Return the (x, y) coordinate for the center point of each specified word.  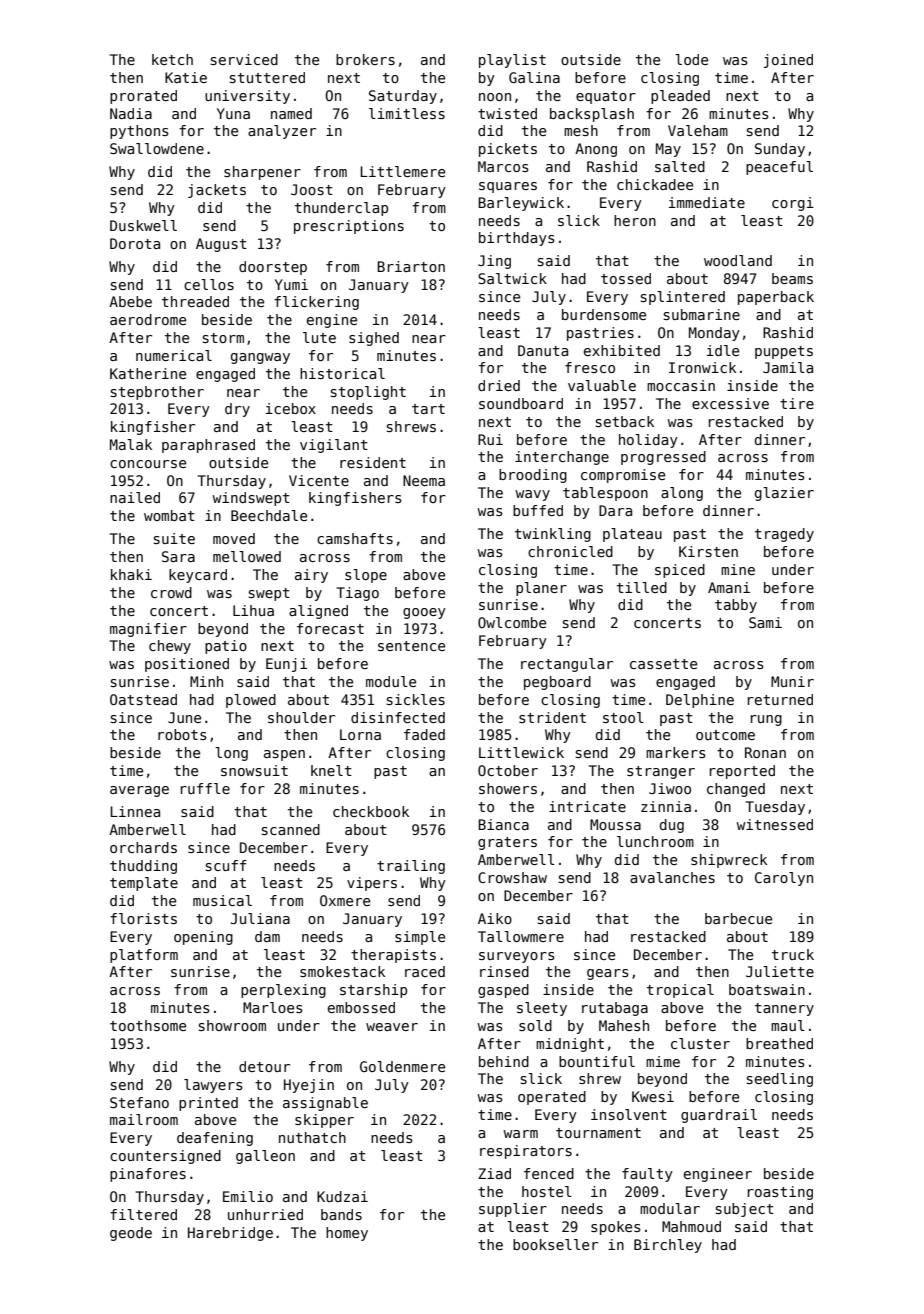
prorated (143, 97)
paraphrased (208, 446)
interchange (562, 458)
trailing (411, 867)
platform (144, 956)
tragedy (784, 535)
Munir (792, 681)
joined (788, 61)
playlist (512, 61)
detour (264, 1066)
